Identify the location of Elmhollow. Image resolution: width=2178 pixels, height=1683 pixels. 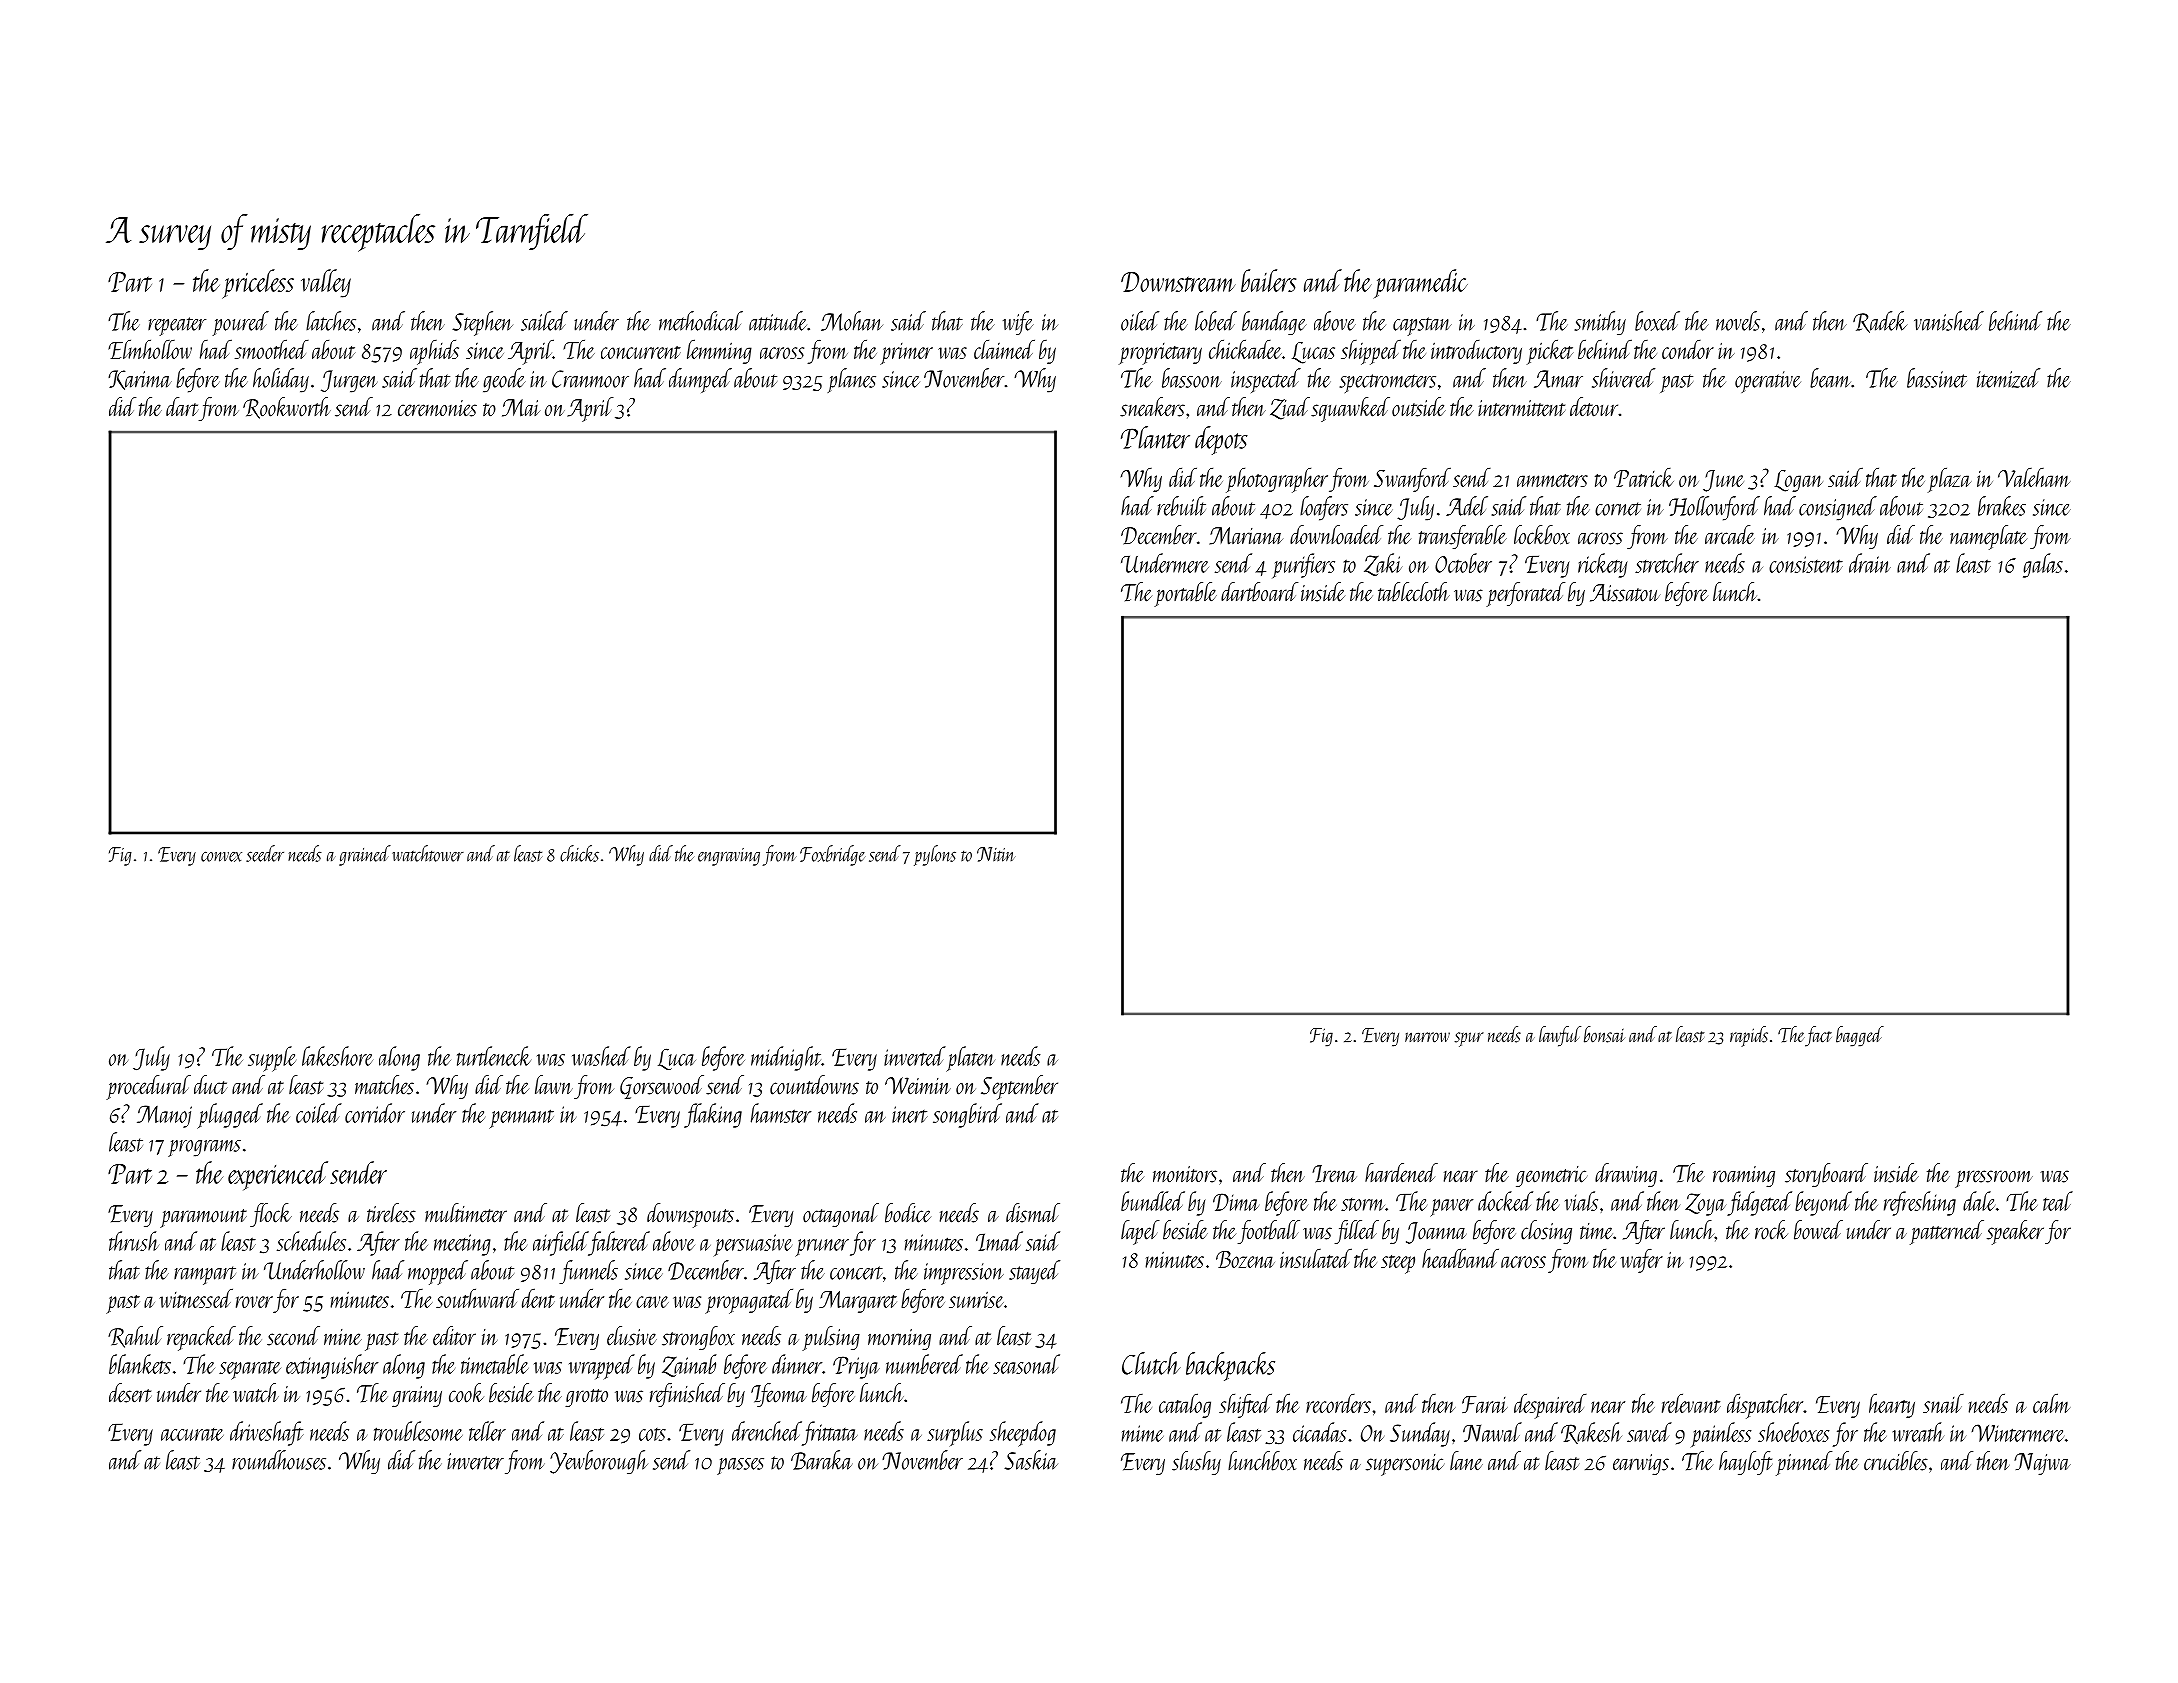
(150, 349).
